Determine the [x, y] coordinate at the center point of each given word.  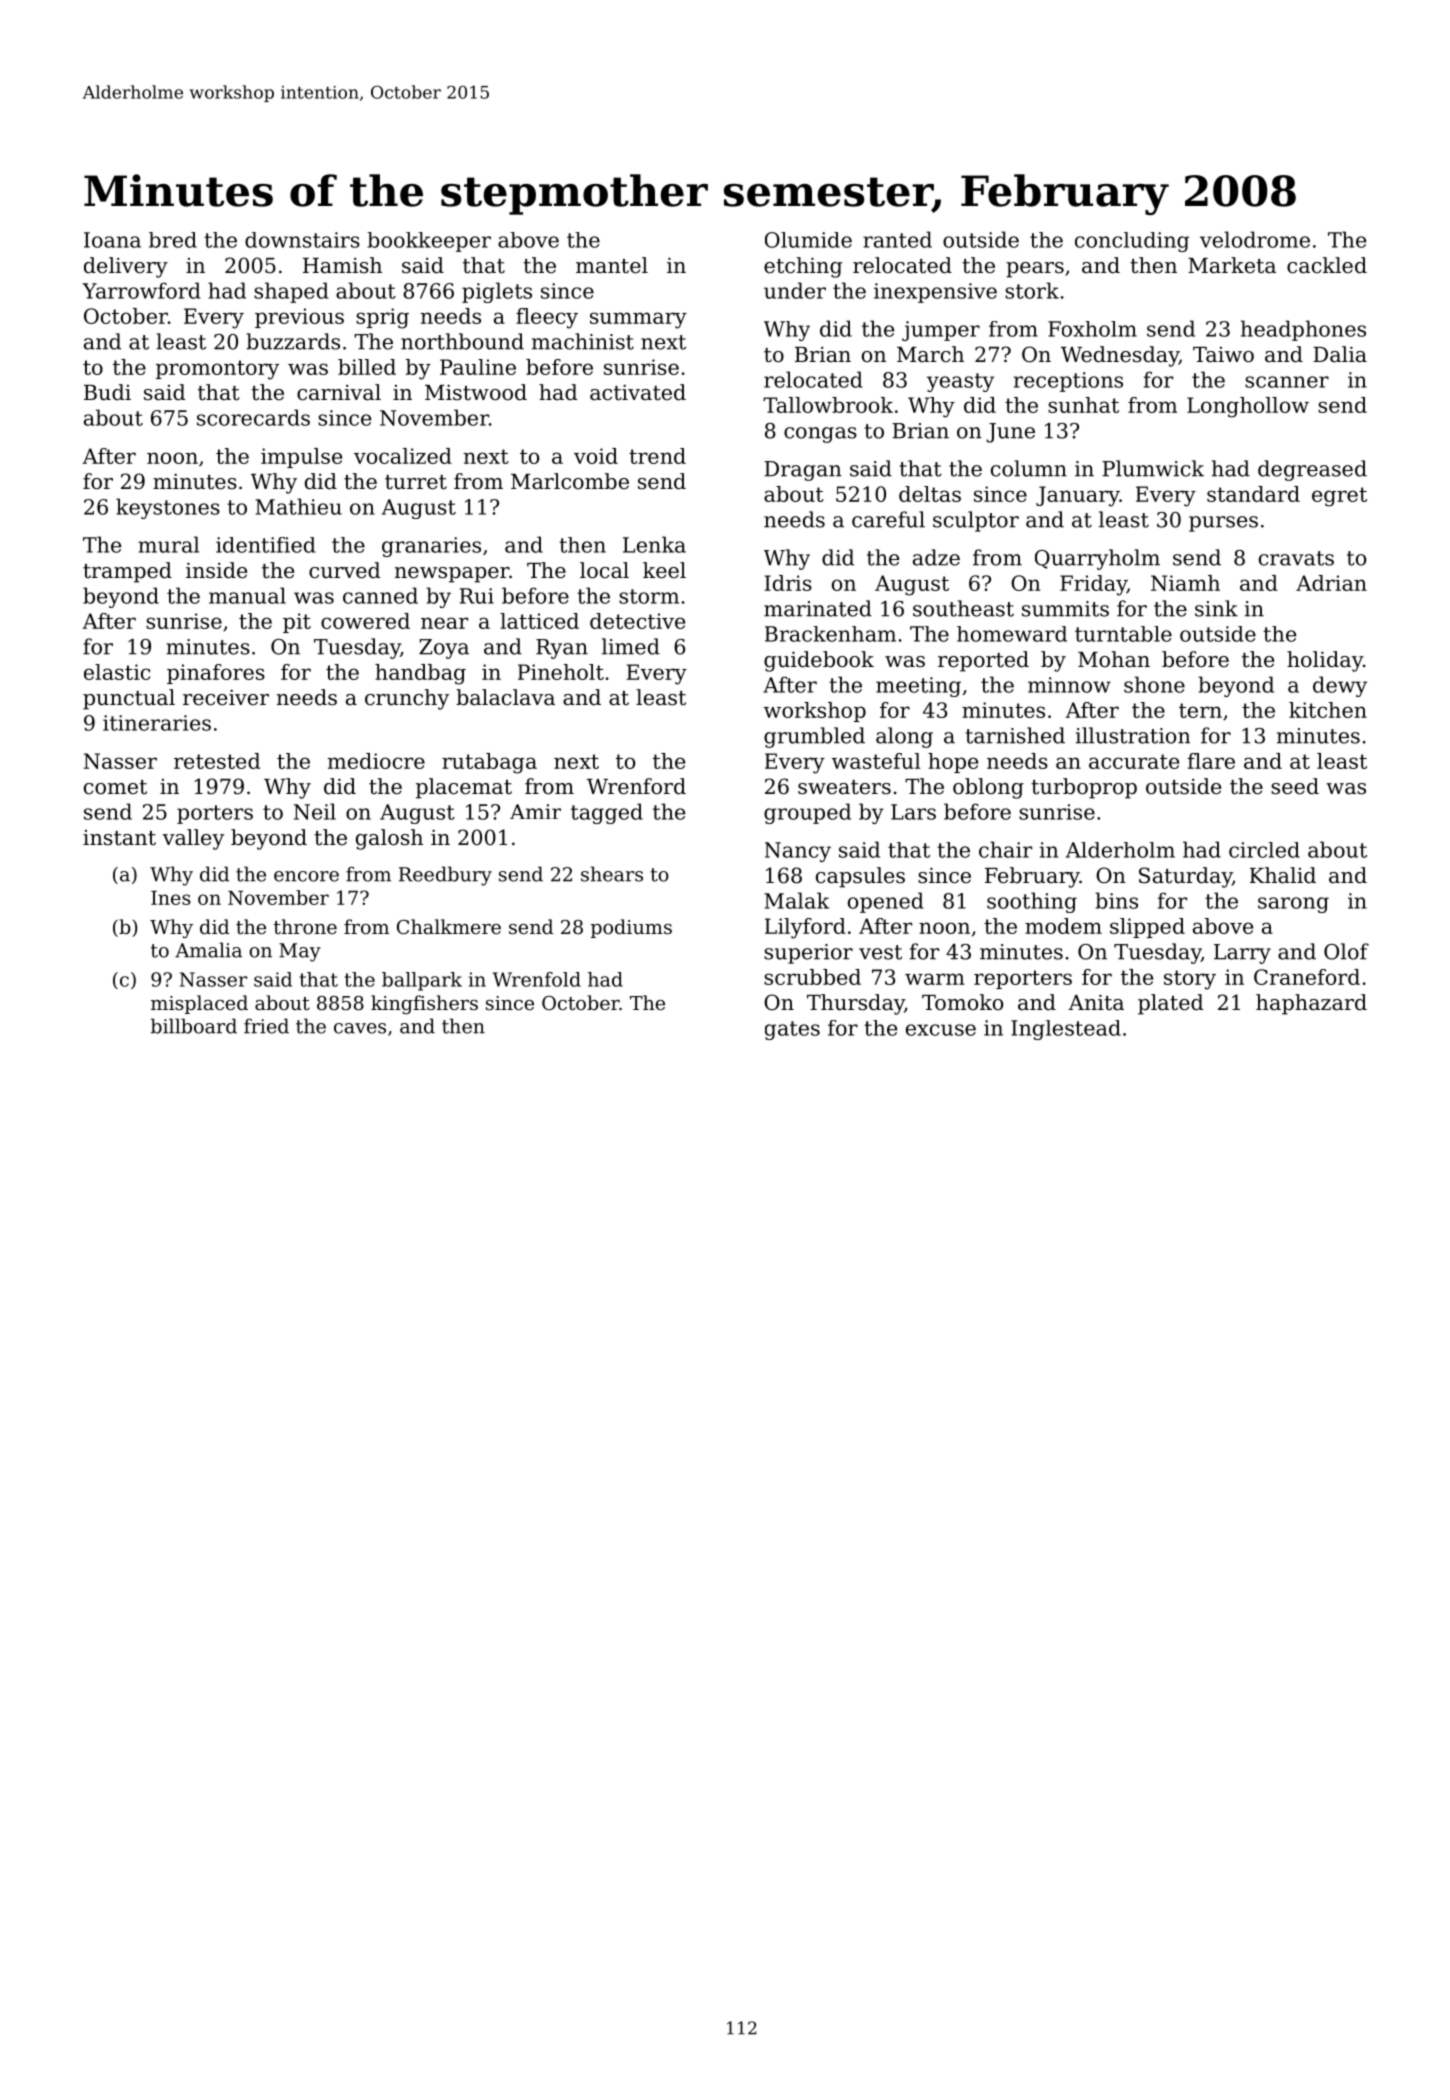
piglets [497, 292]
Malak [796, 900]
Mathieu [298, 506]
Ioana [112, 240]
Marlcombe [570, 481]
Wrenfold [537, 979]
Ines [171, 898]
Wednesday [1120, 356]
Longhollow [1248, 407]
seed [1295, 786]
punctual [129, 699]
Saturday [1185, 877]
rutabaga [489, 763]
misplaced [199, 1004]
